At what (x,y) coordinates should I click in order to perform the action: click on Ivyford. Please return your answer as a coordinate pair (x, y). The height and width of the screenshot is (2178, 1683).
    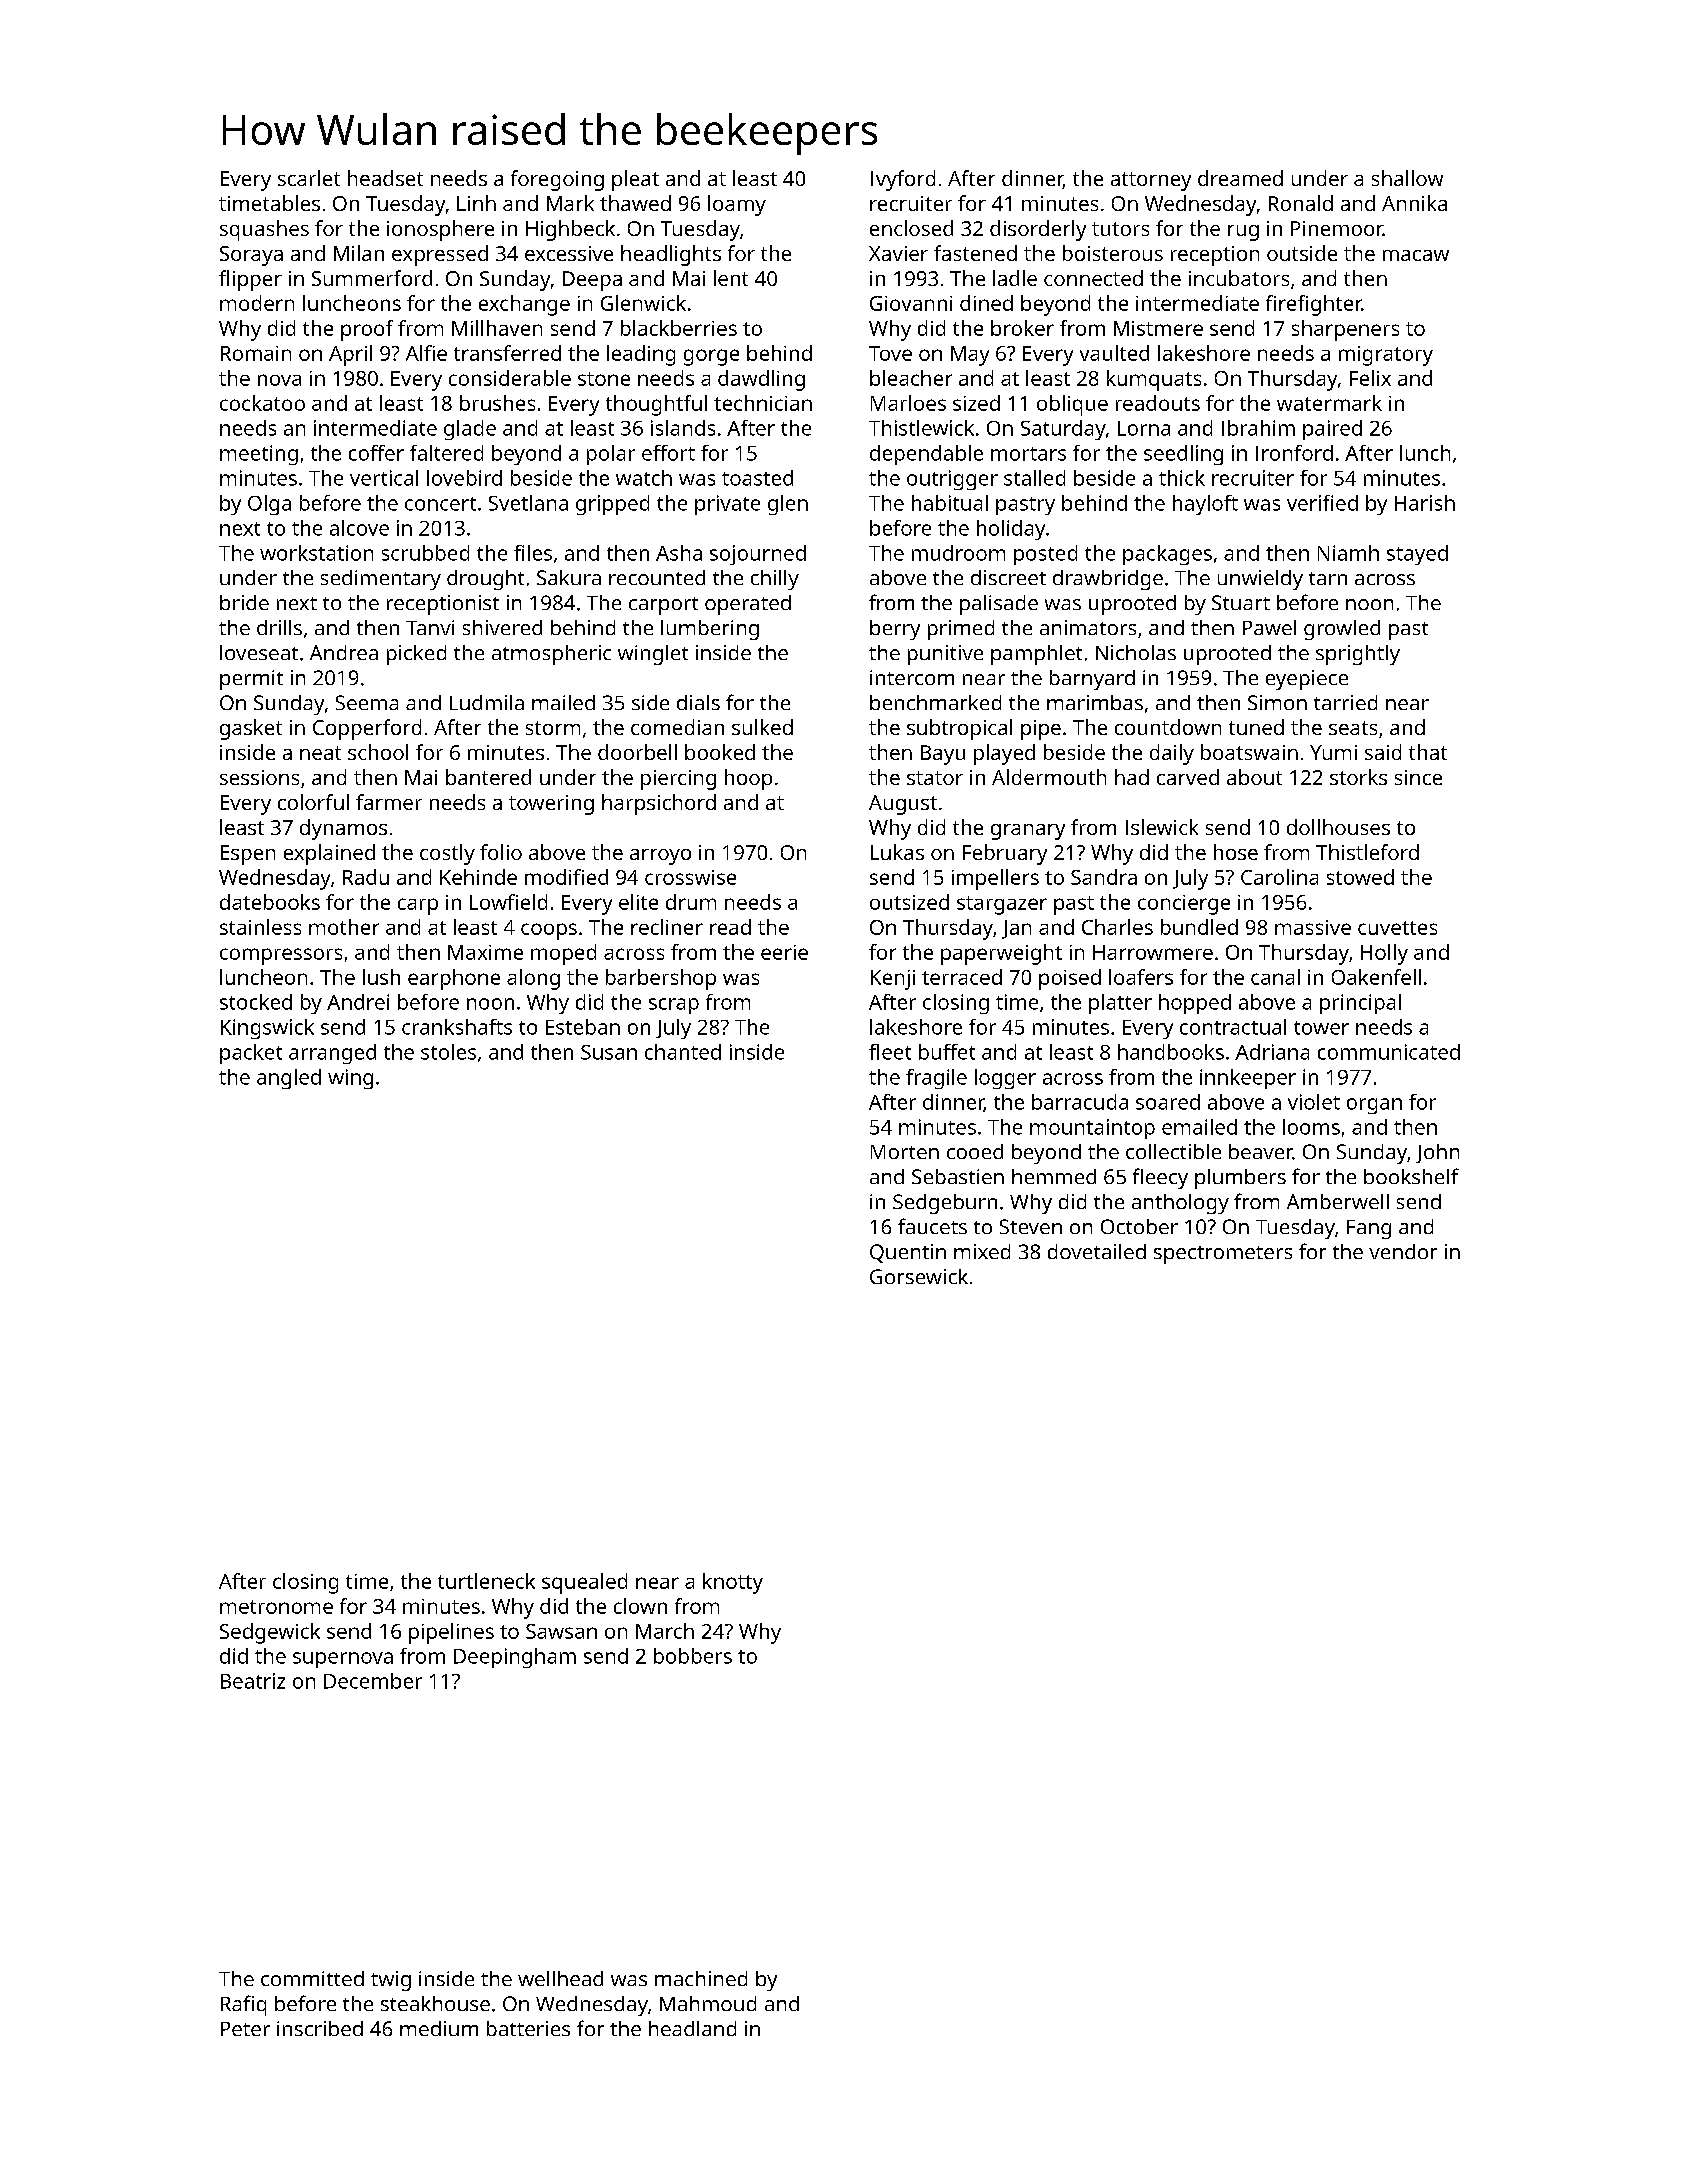
    Looking at the image, I should click on (903, 180).
